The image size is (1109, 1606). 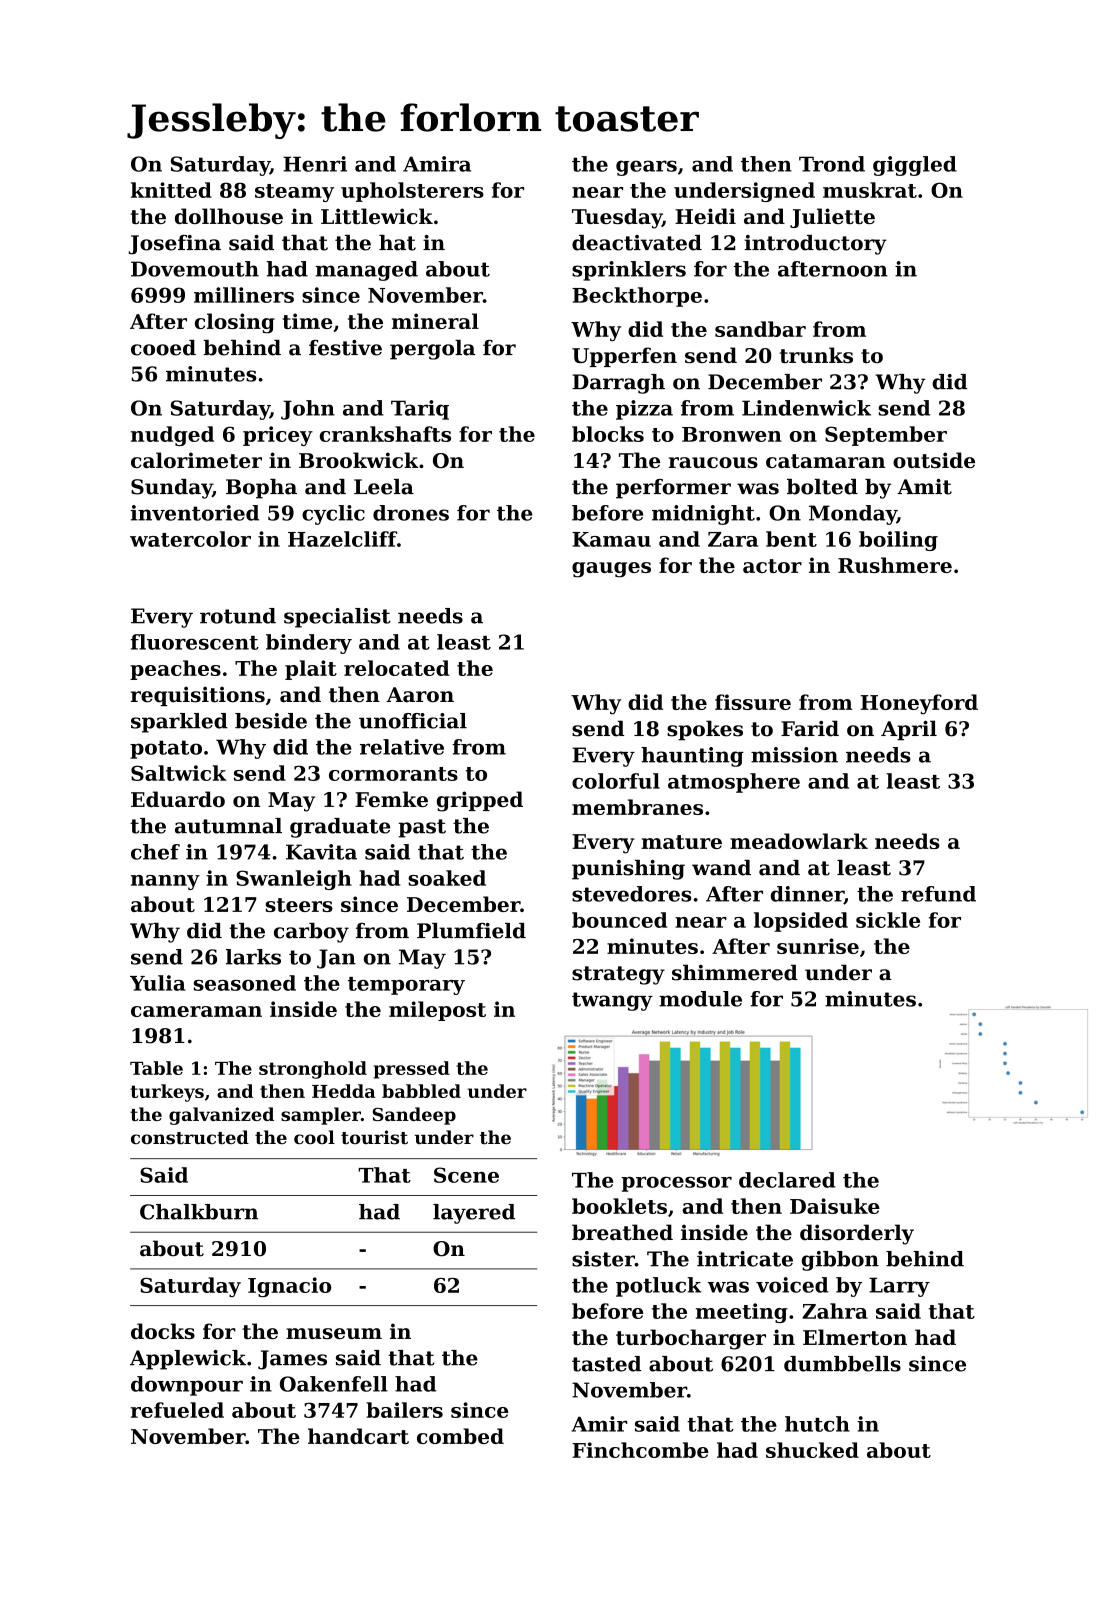 I want to click on sister, so click(x=603, y=1259).
